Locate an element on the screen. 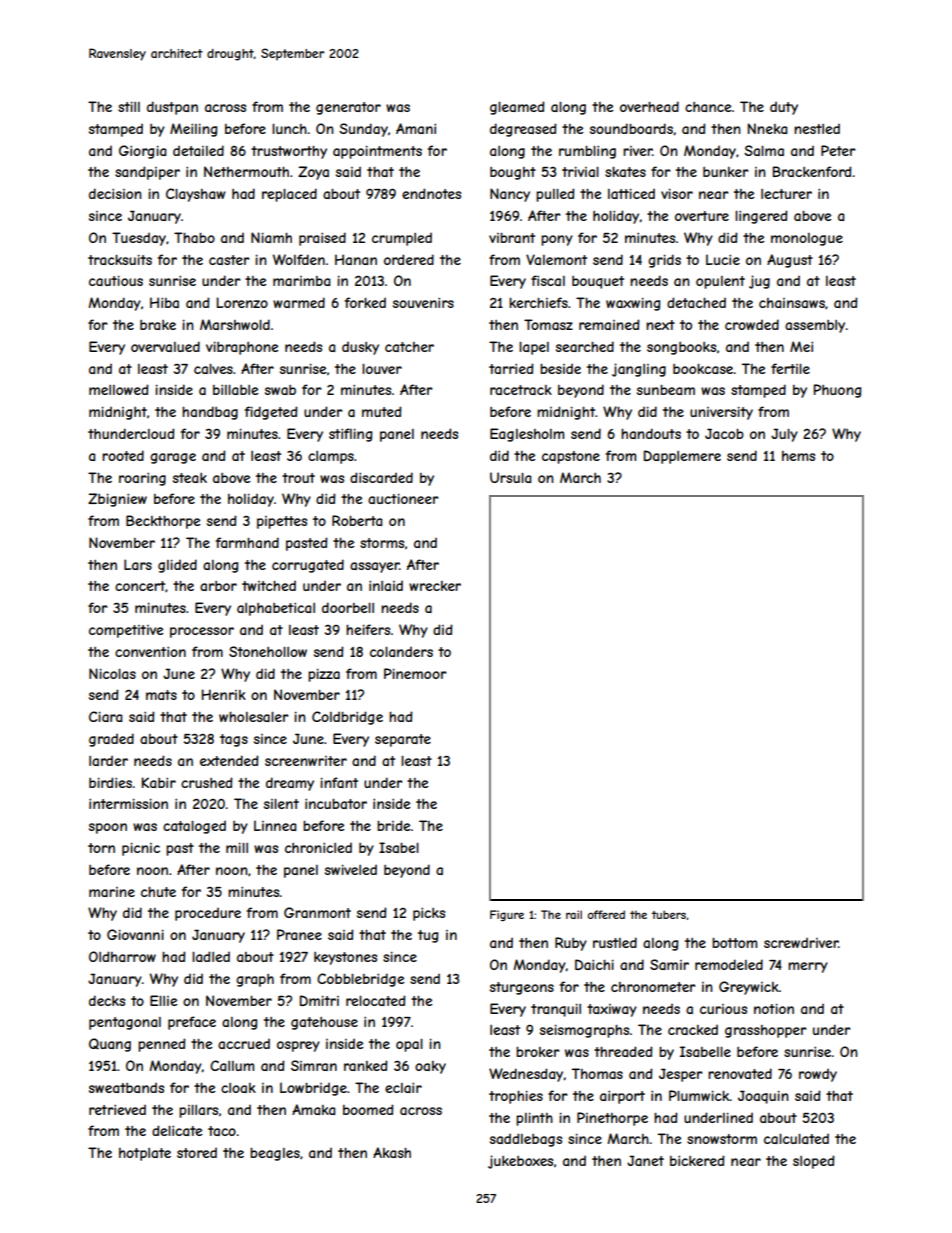 The height and width of the screenshot is (1233, 952). vibrant is located at coordinates (512, 237).
